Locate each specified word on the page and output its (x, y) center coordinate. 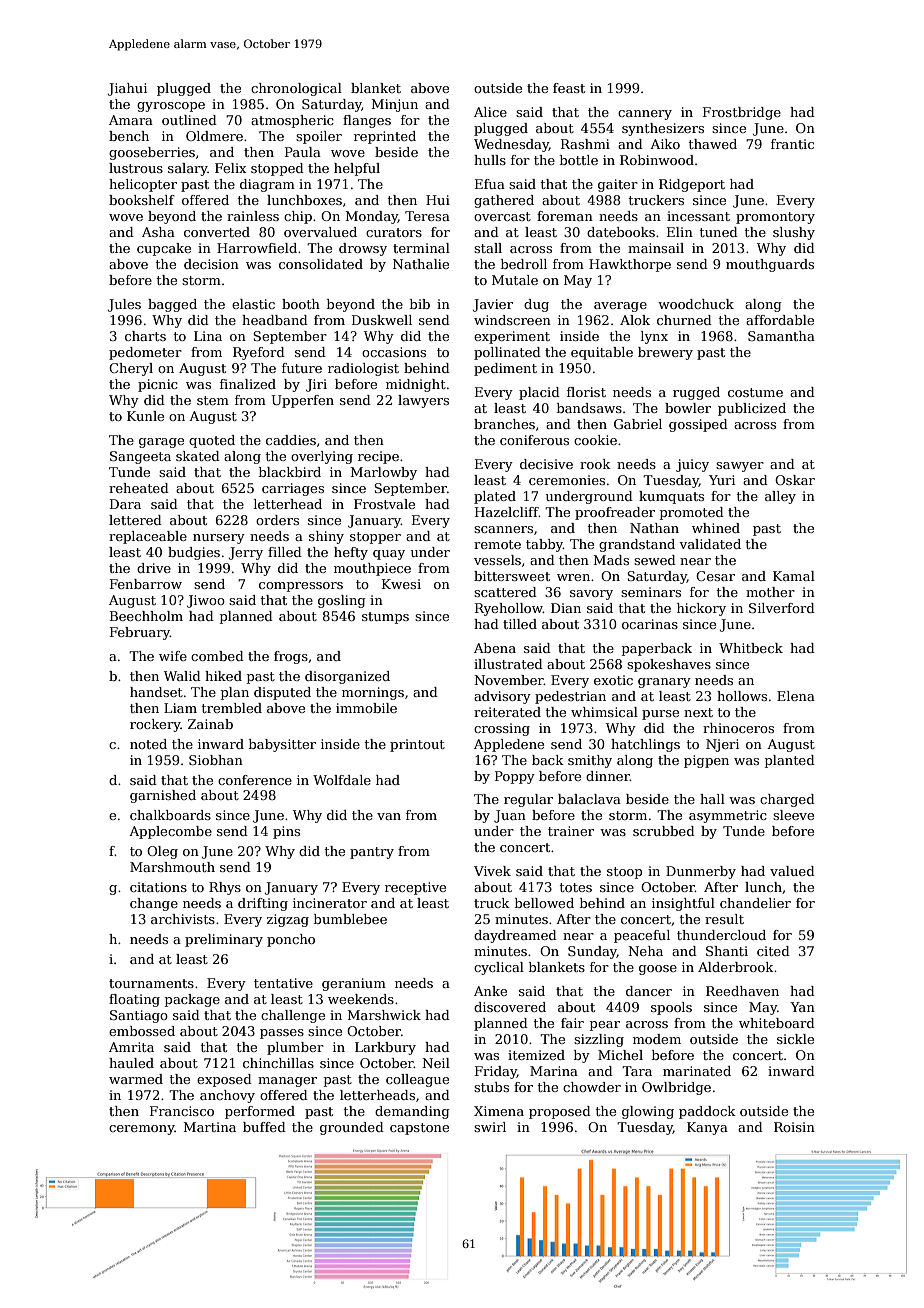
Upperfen (302, 401)
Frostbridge (742, 113)
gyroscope (171, 107)
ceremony (142, 1130)
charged (787, 800)
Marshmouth (172, 867)
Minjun (394, 105)
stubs (491, 1087)
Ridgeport (692, 185)
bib (420, 304)
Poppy (515, 777)
